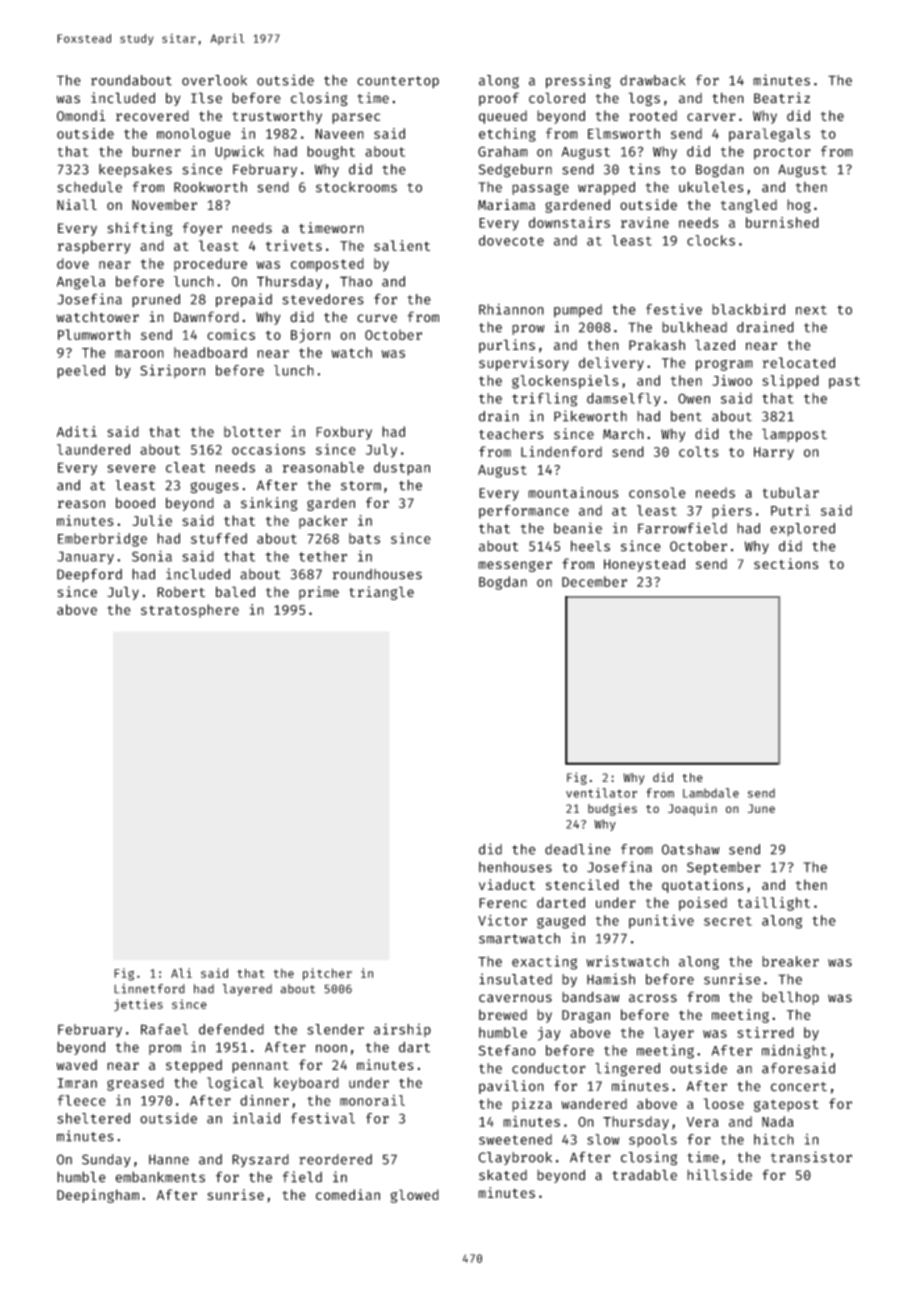 The width and height of the screenshot is (924, 1314). I want to click on Linnetford, so click(149, 989).
